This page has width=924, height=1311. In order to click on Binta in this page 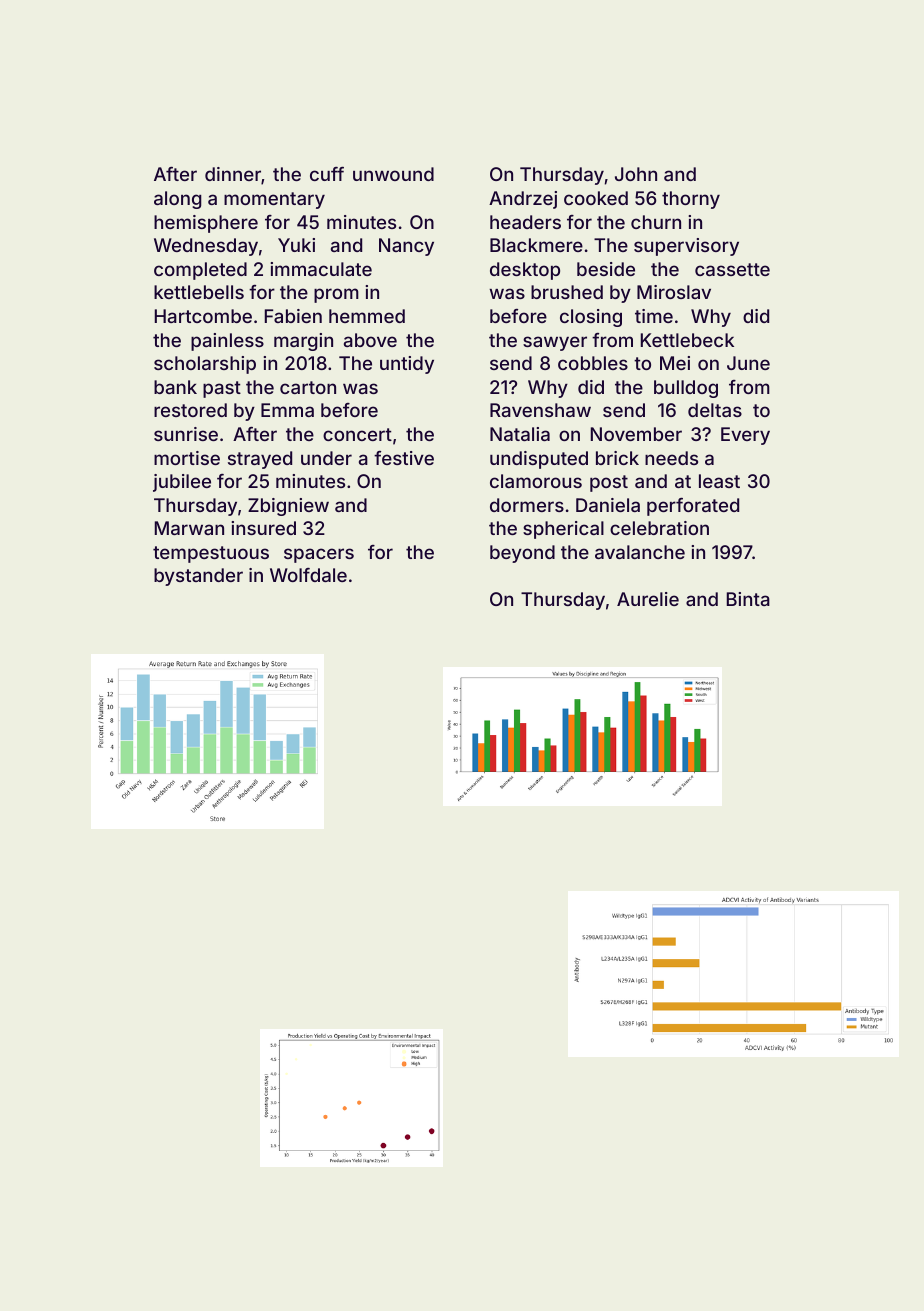, I will do `click(748, 599)`.
